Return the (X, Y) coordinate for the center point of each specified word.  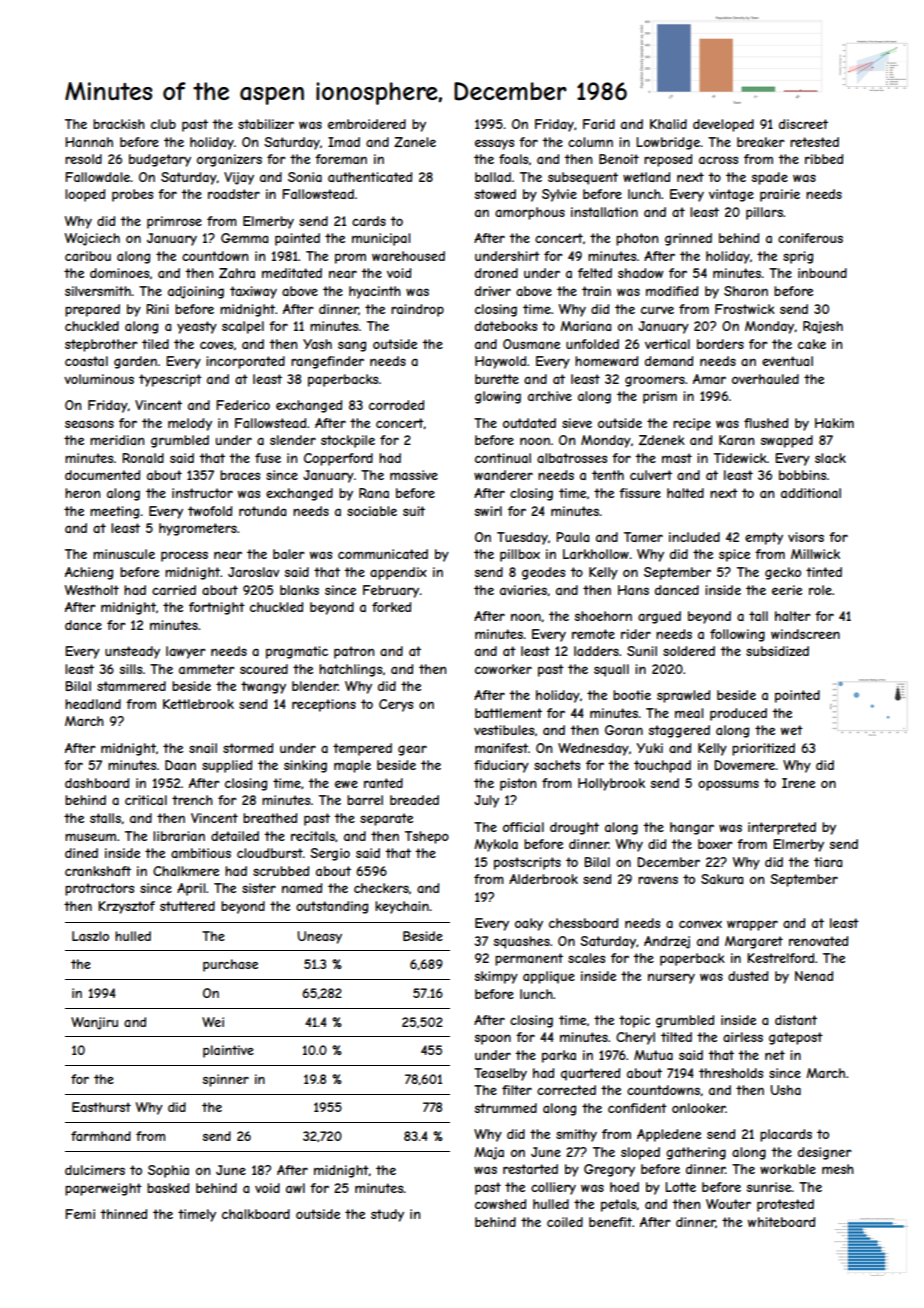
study (387, 1215)
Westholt (92, 590)
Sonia (305, 177)
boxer (715, 844)
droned (496, 273)
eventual (787, 361)
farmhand (101, 1136)
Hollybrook (611, 784)
